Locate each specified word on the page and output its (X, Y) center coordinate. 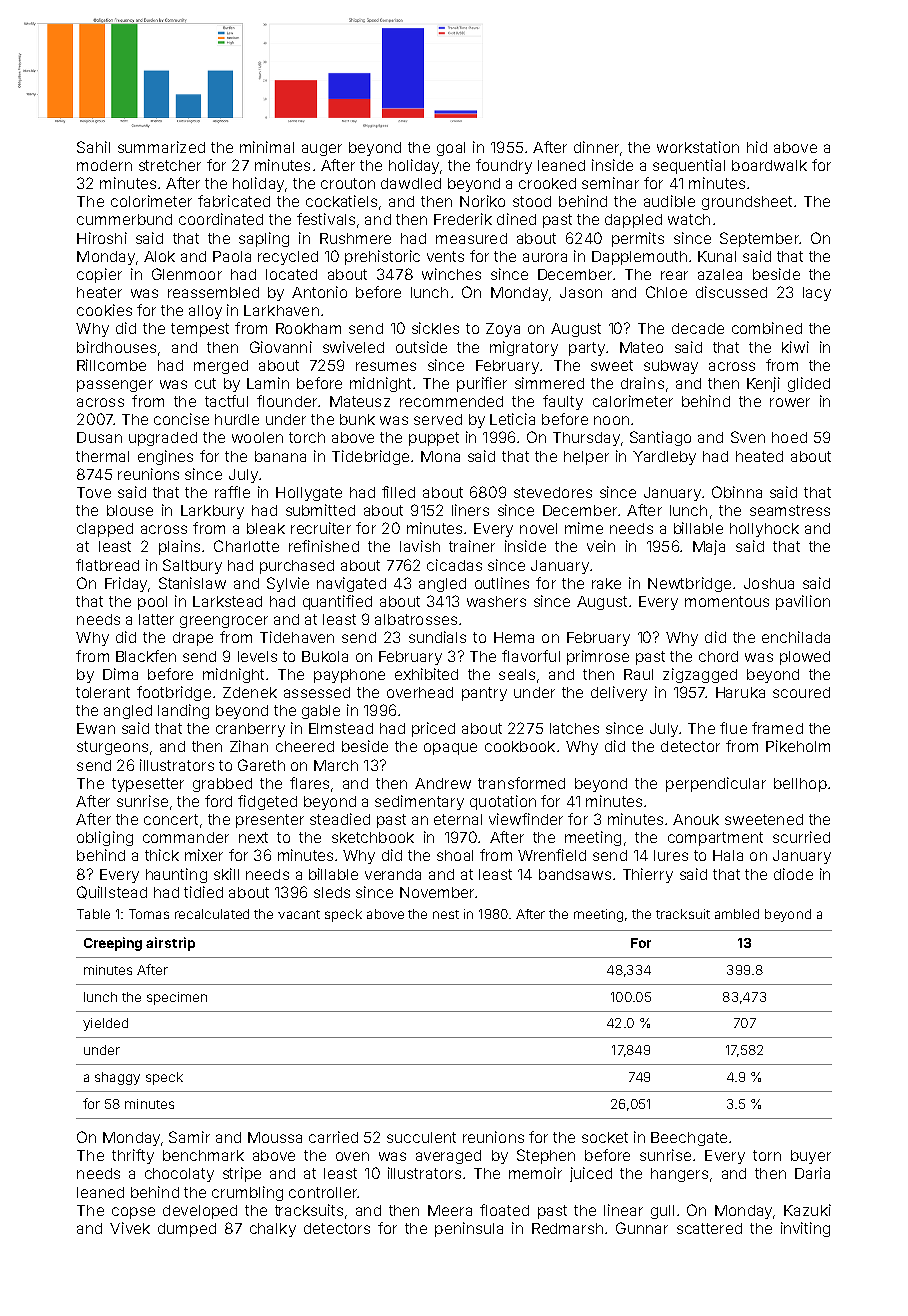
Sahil (93, 147)
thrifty (133, 1156)
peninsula (469, 1229)
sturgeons (112, 748)
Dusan (99, 437)
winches (451, 274)
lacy (817, 294)
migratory (524, 348)
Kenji (763, 384)
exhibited (426, 674)
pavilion (803, 602)
